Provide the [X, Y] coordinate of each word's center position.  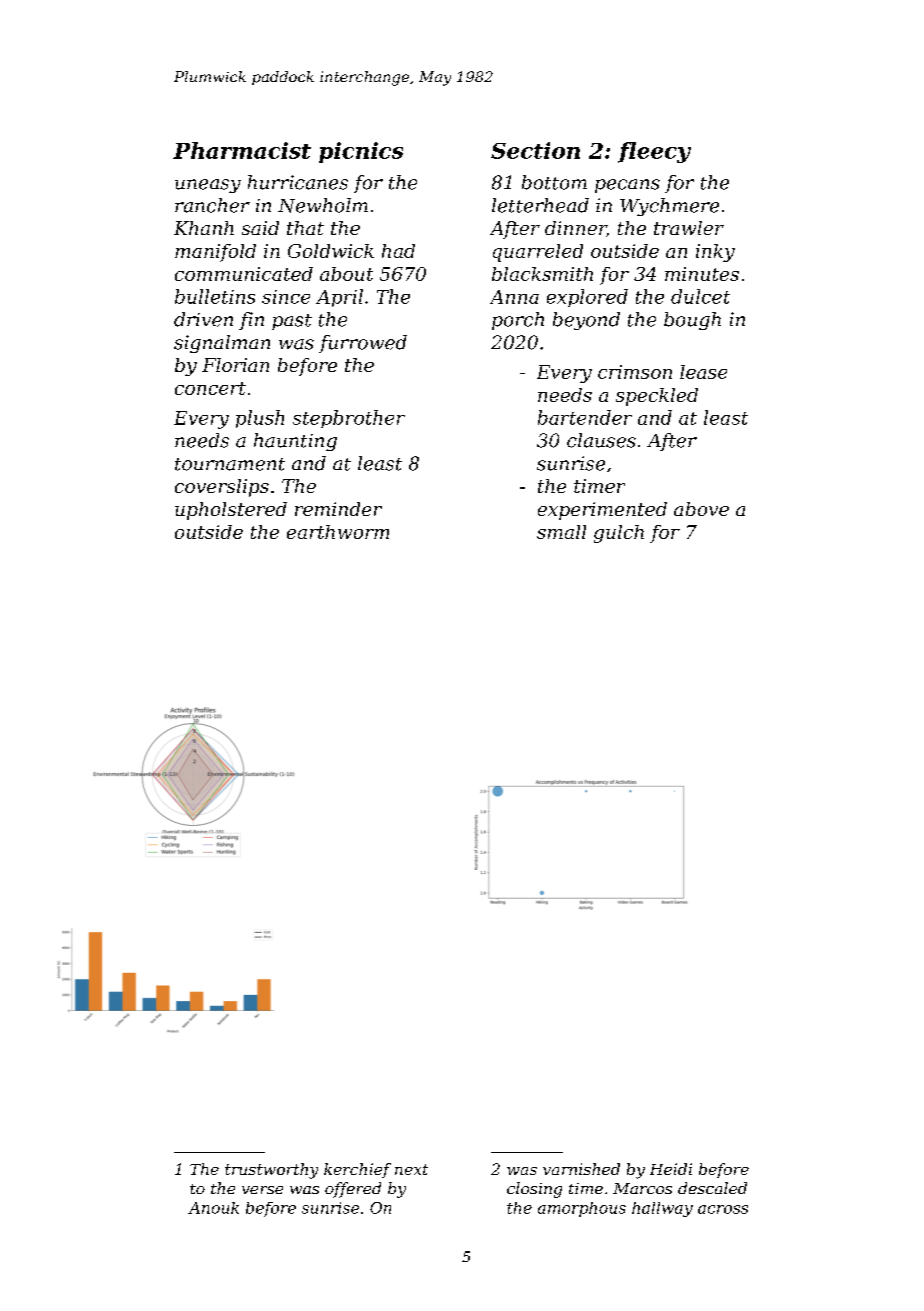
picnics [361, 152]
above [701, 509]
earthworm [338, 532]
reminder [338, 509]
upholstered [231, 511]
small [561, 532]
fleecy [654, 152]
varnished [581, 1169]
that [305, 228]
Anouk [213, 1208]
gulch [619, 534]
